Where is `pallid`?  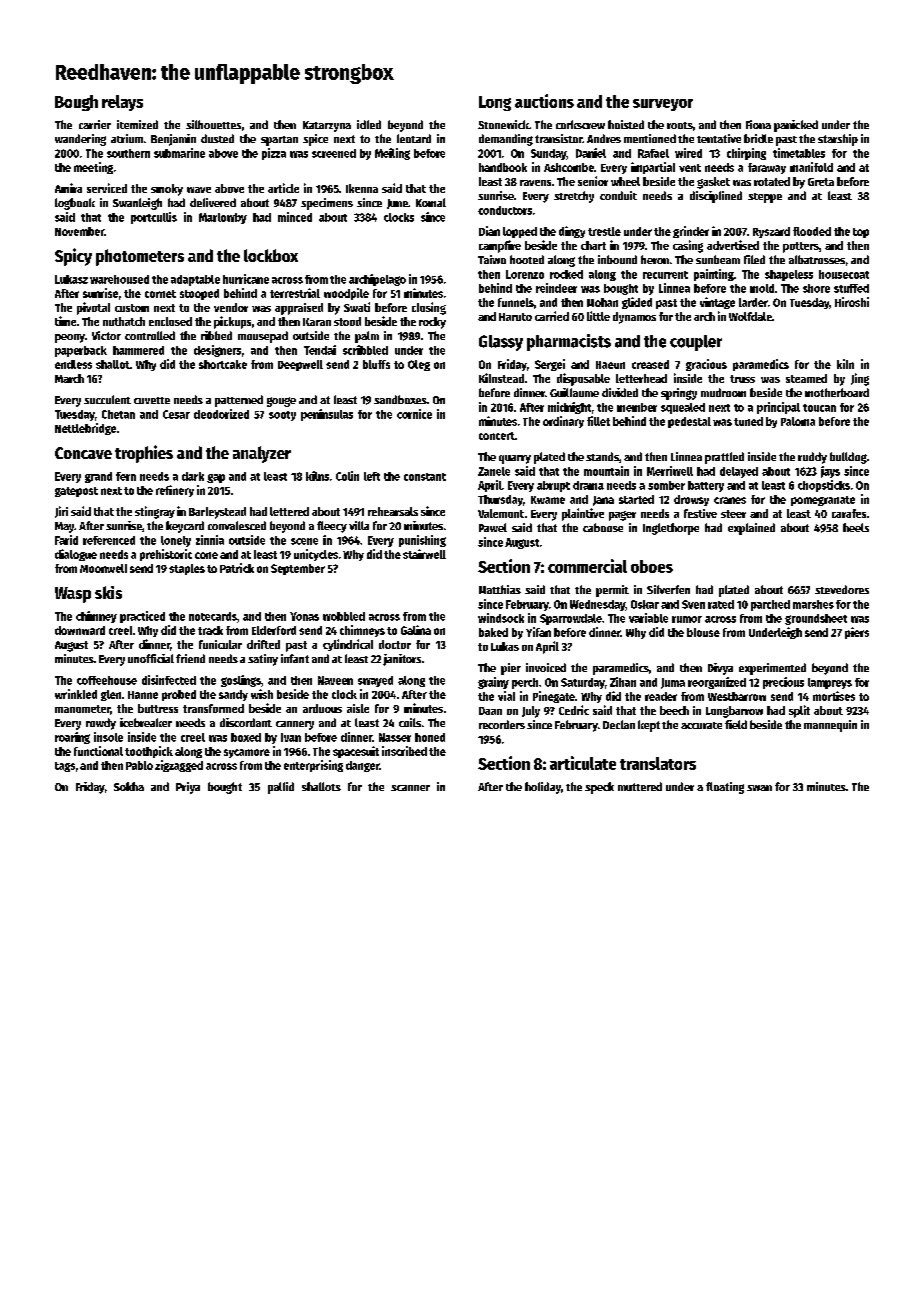 pallid is located at coordinates (281, 788).
